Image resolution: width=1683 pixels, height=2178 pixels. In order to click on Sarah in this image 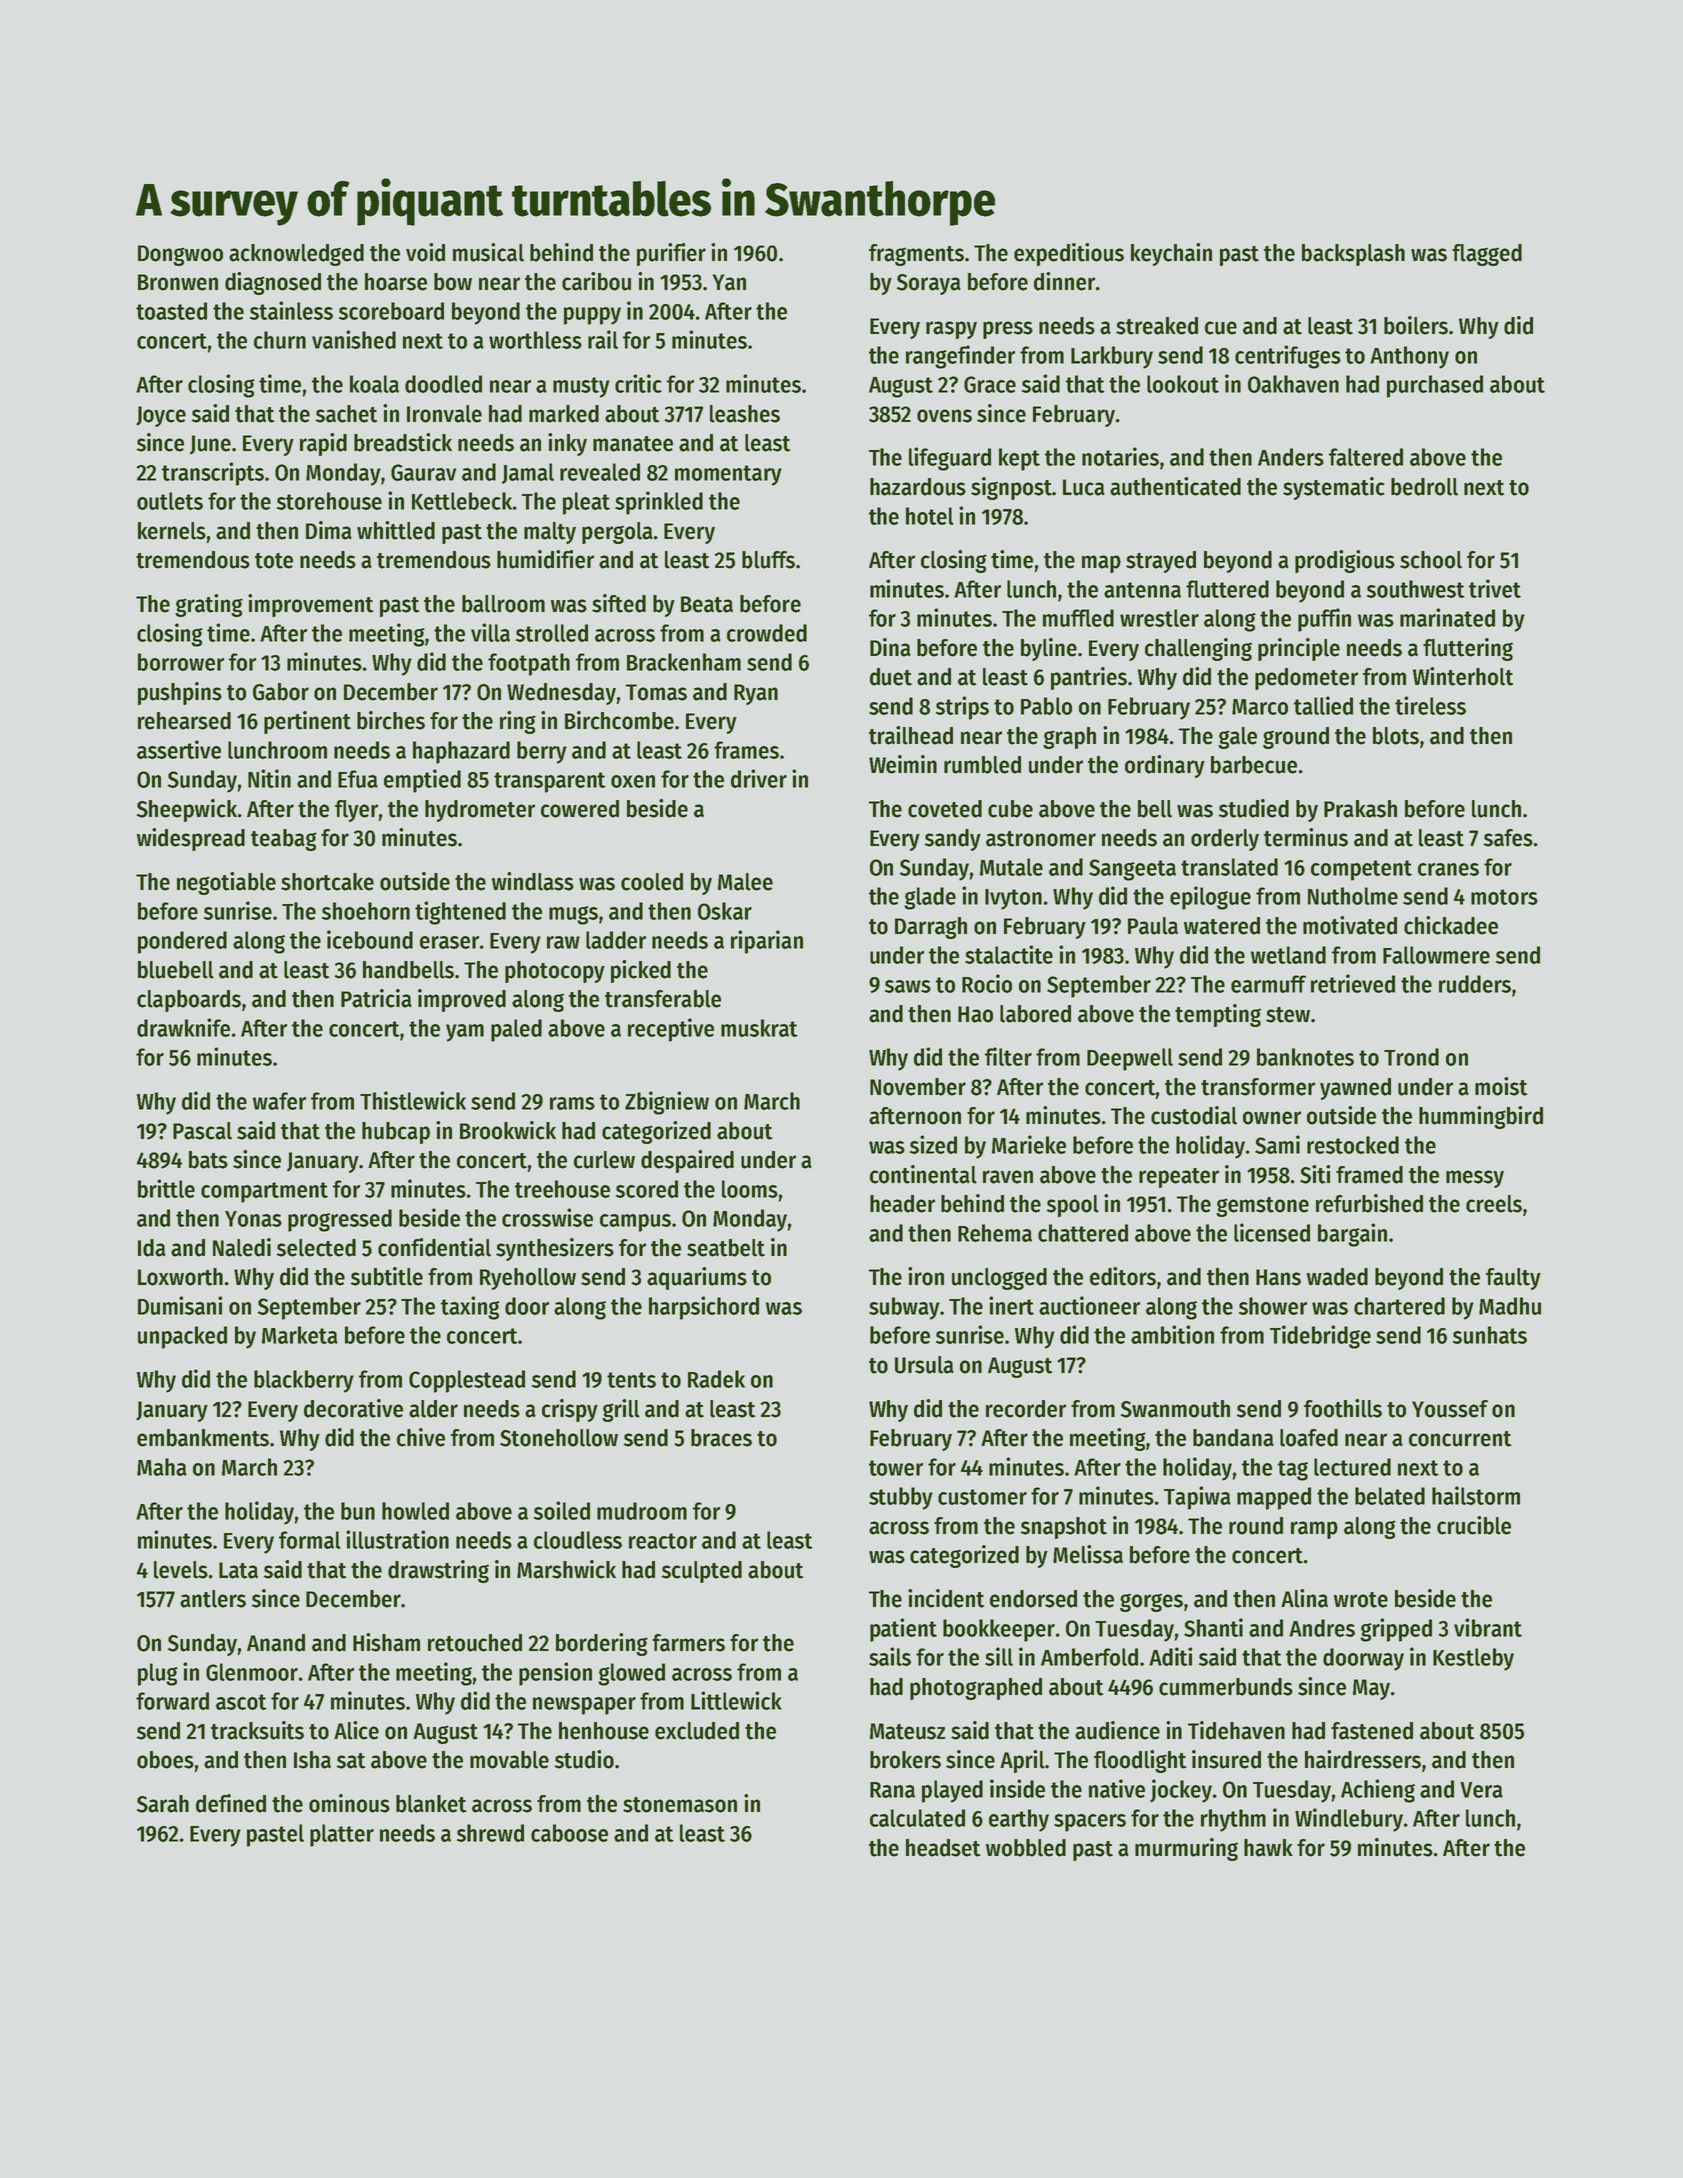, I will do `click(163, 1804)`.
